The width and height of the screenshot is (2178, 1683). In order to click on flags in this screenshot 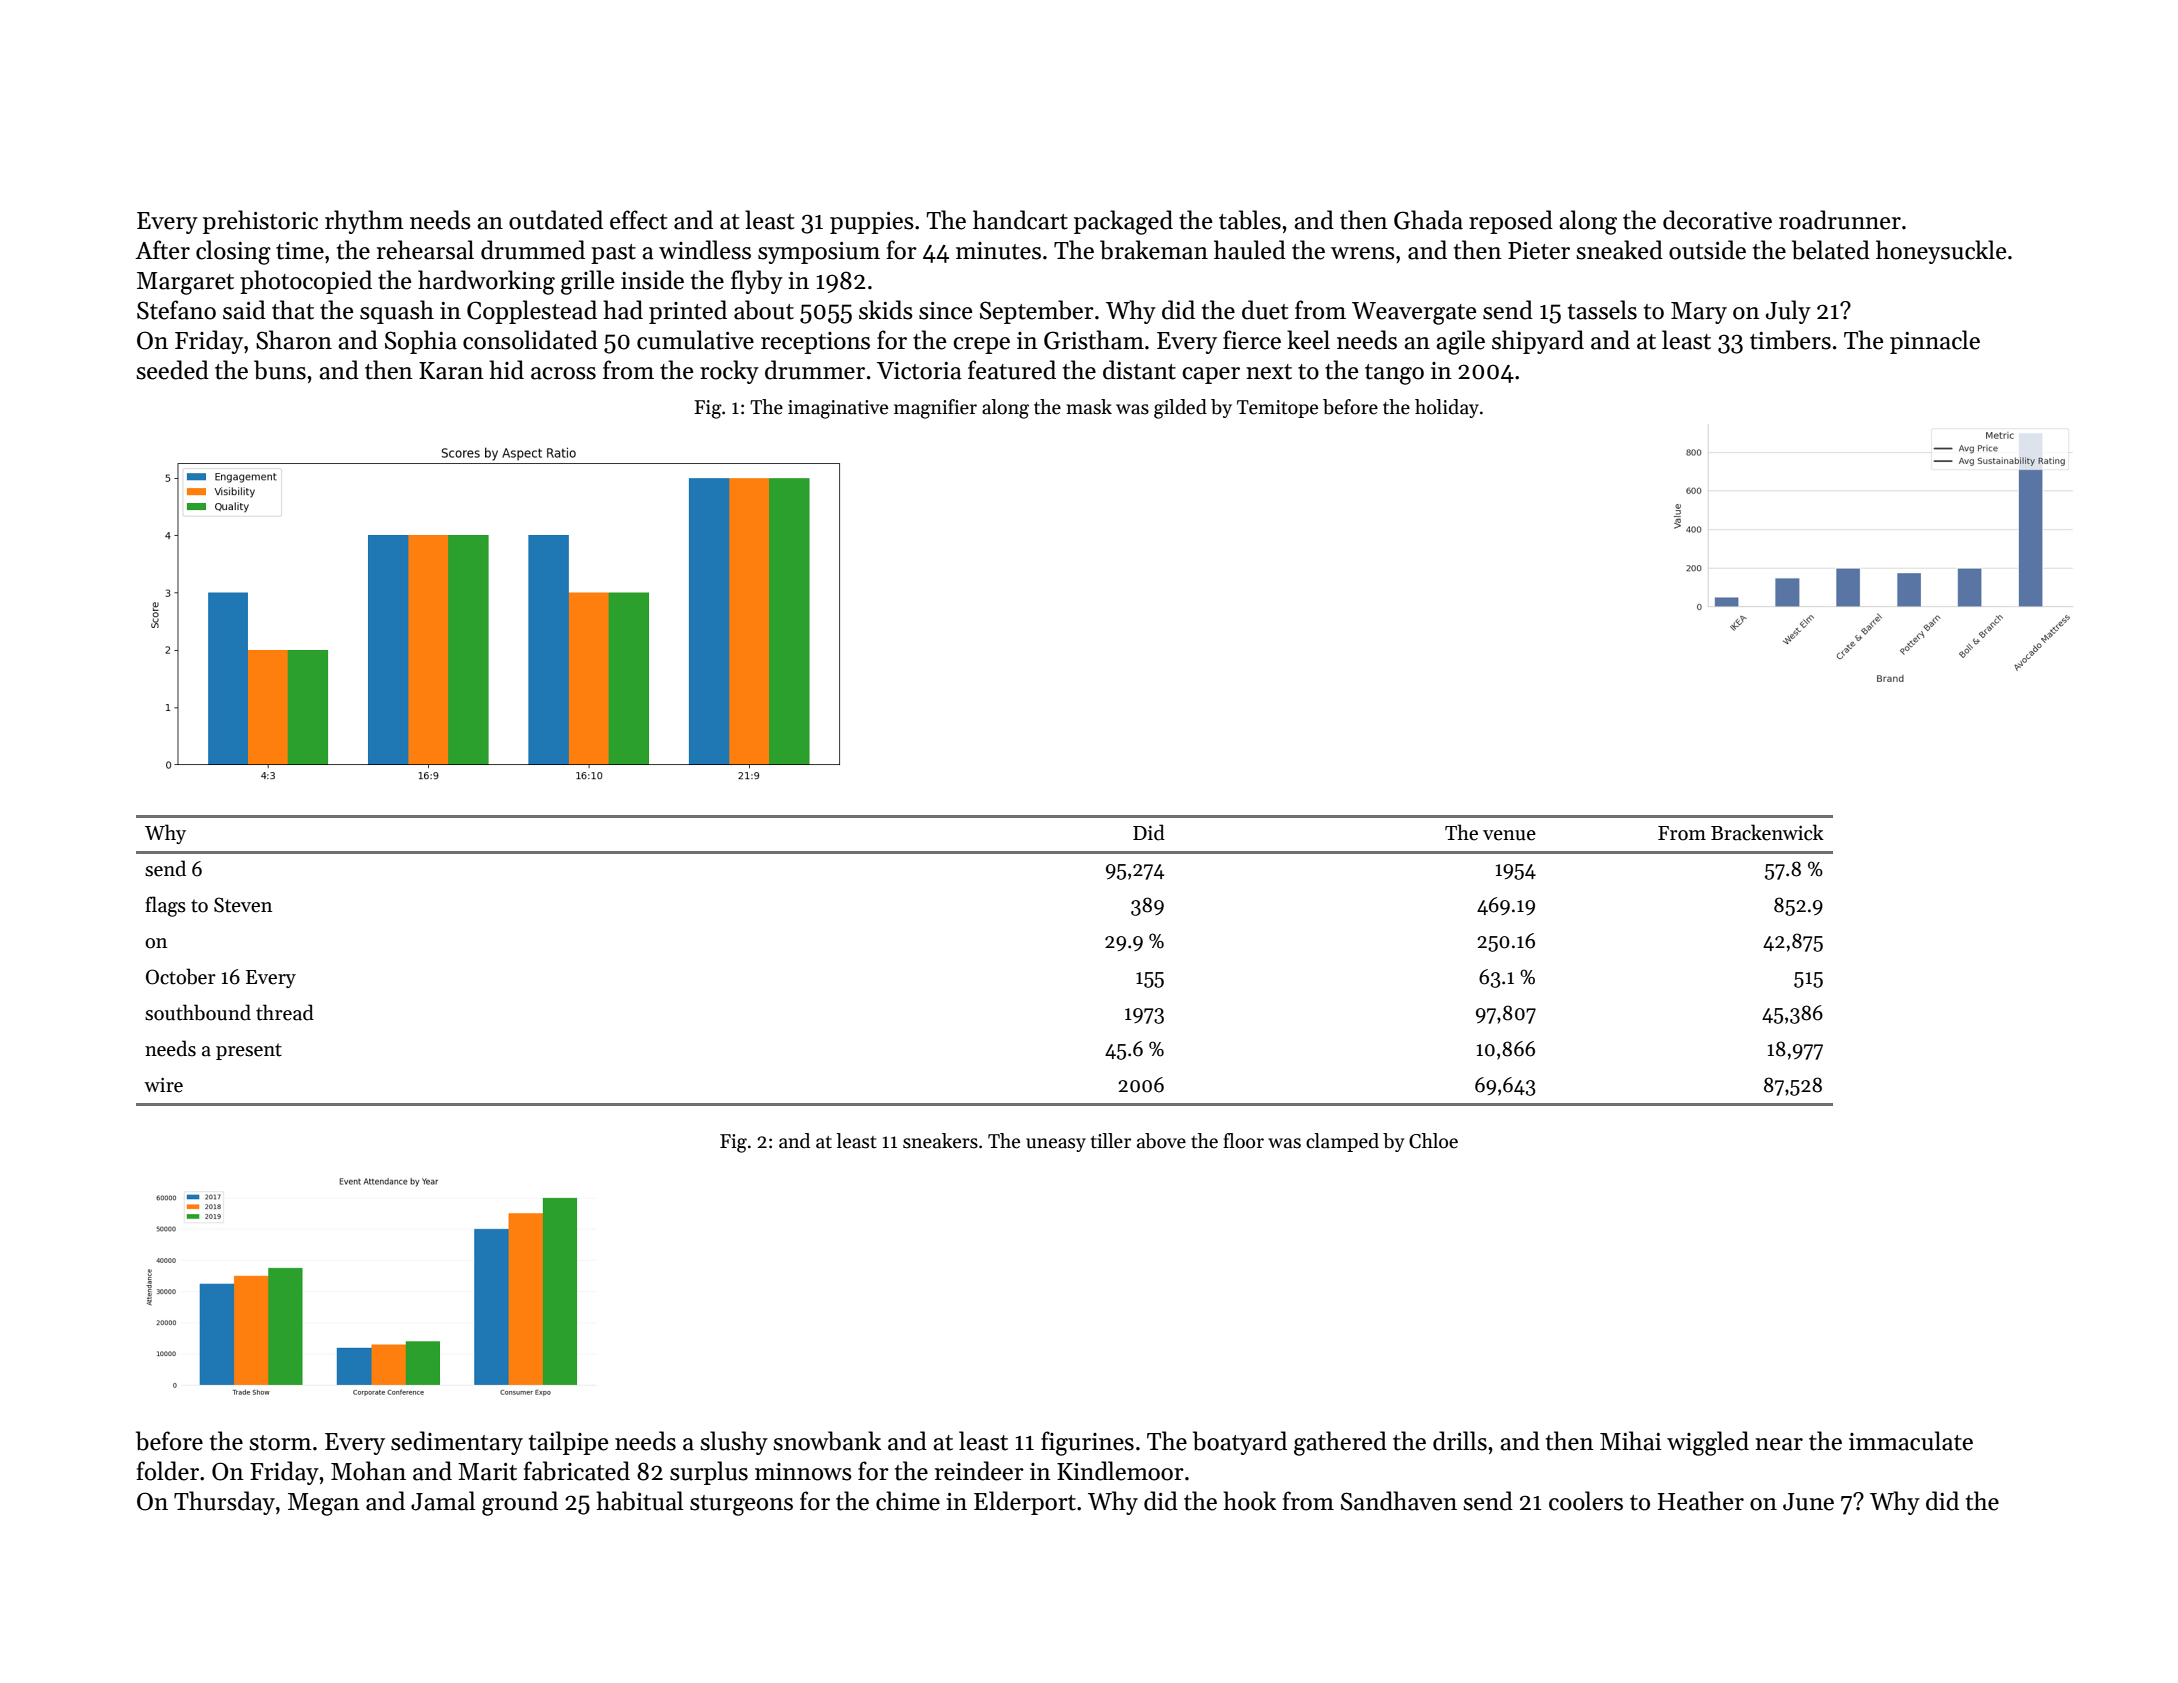, I will do `click(165, 906)`.
